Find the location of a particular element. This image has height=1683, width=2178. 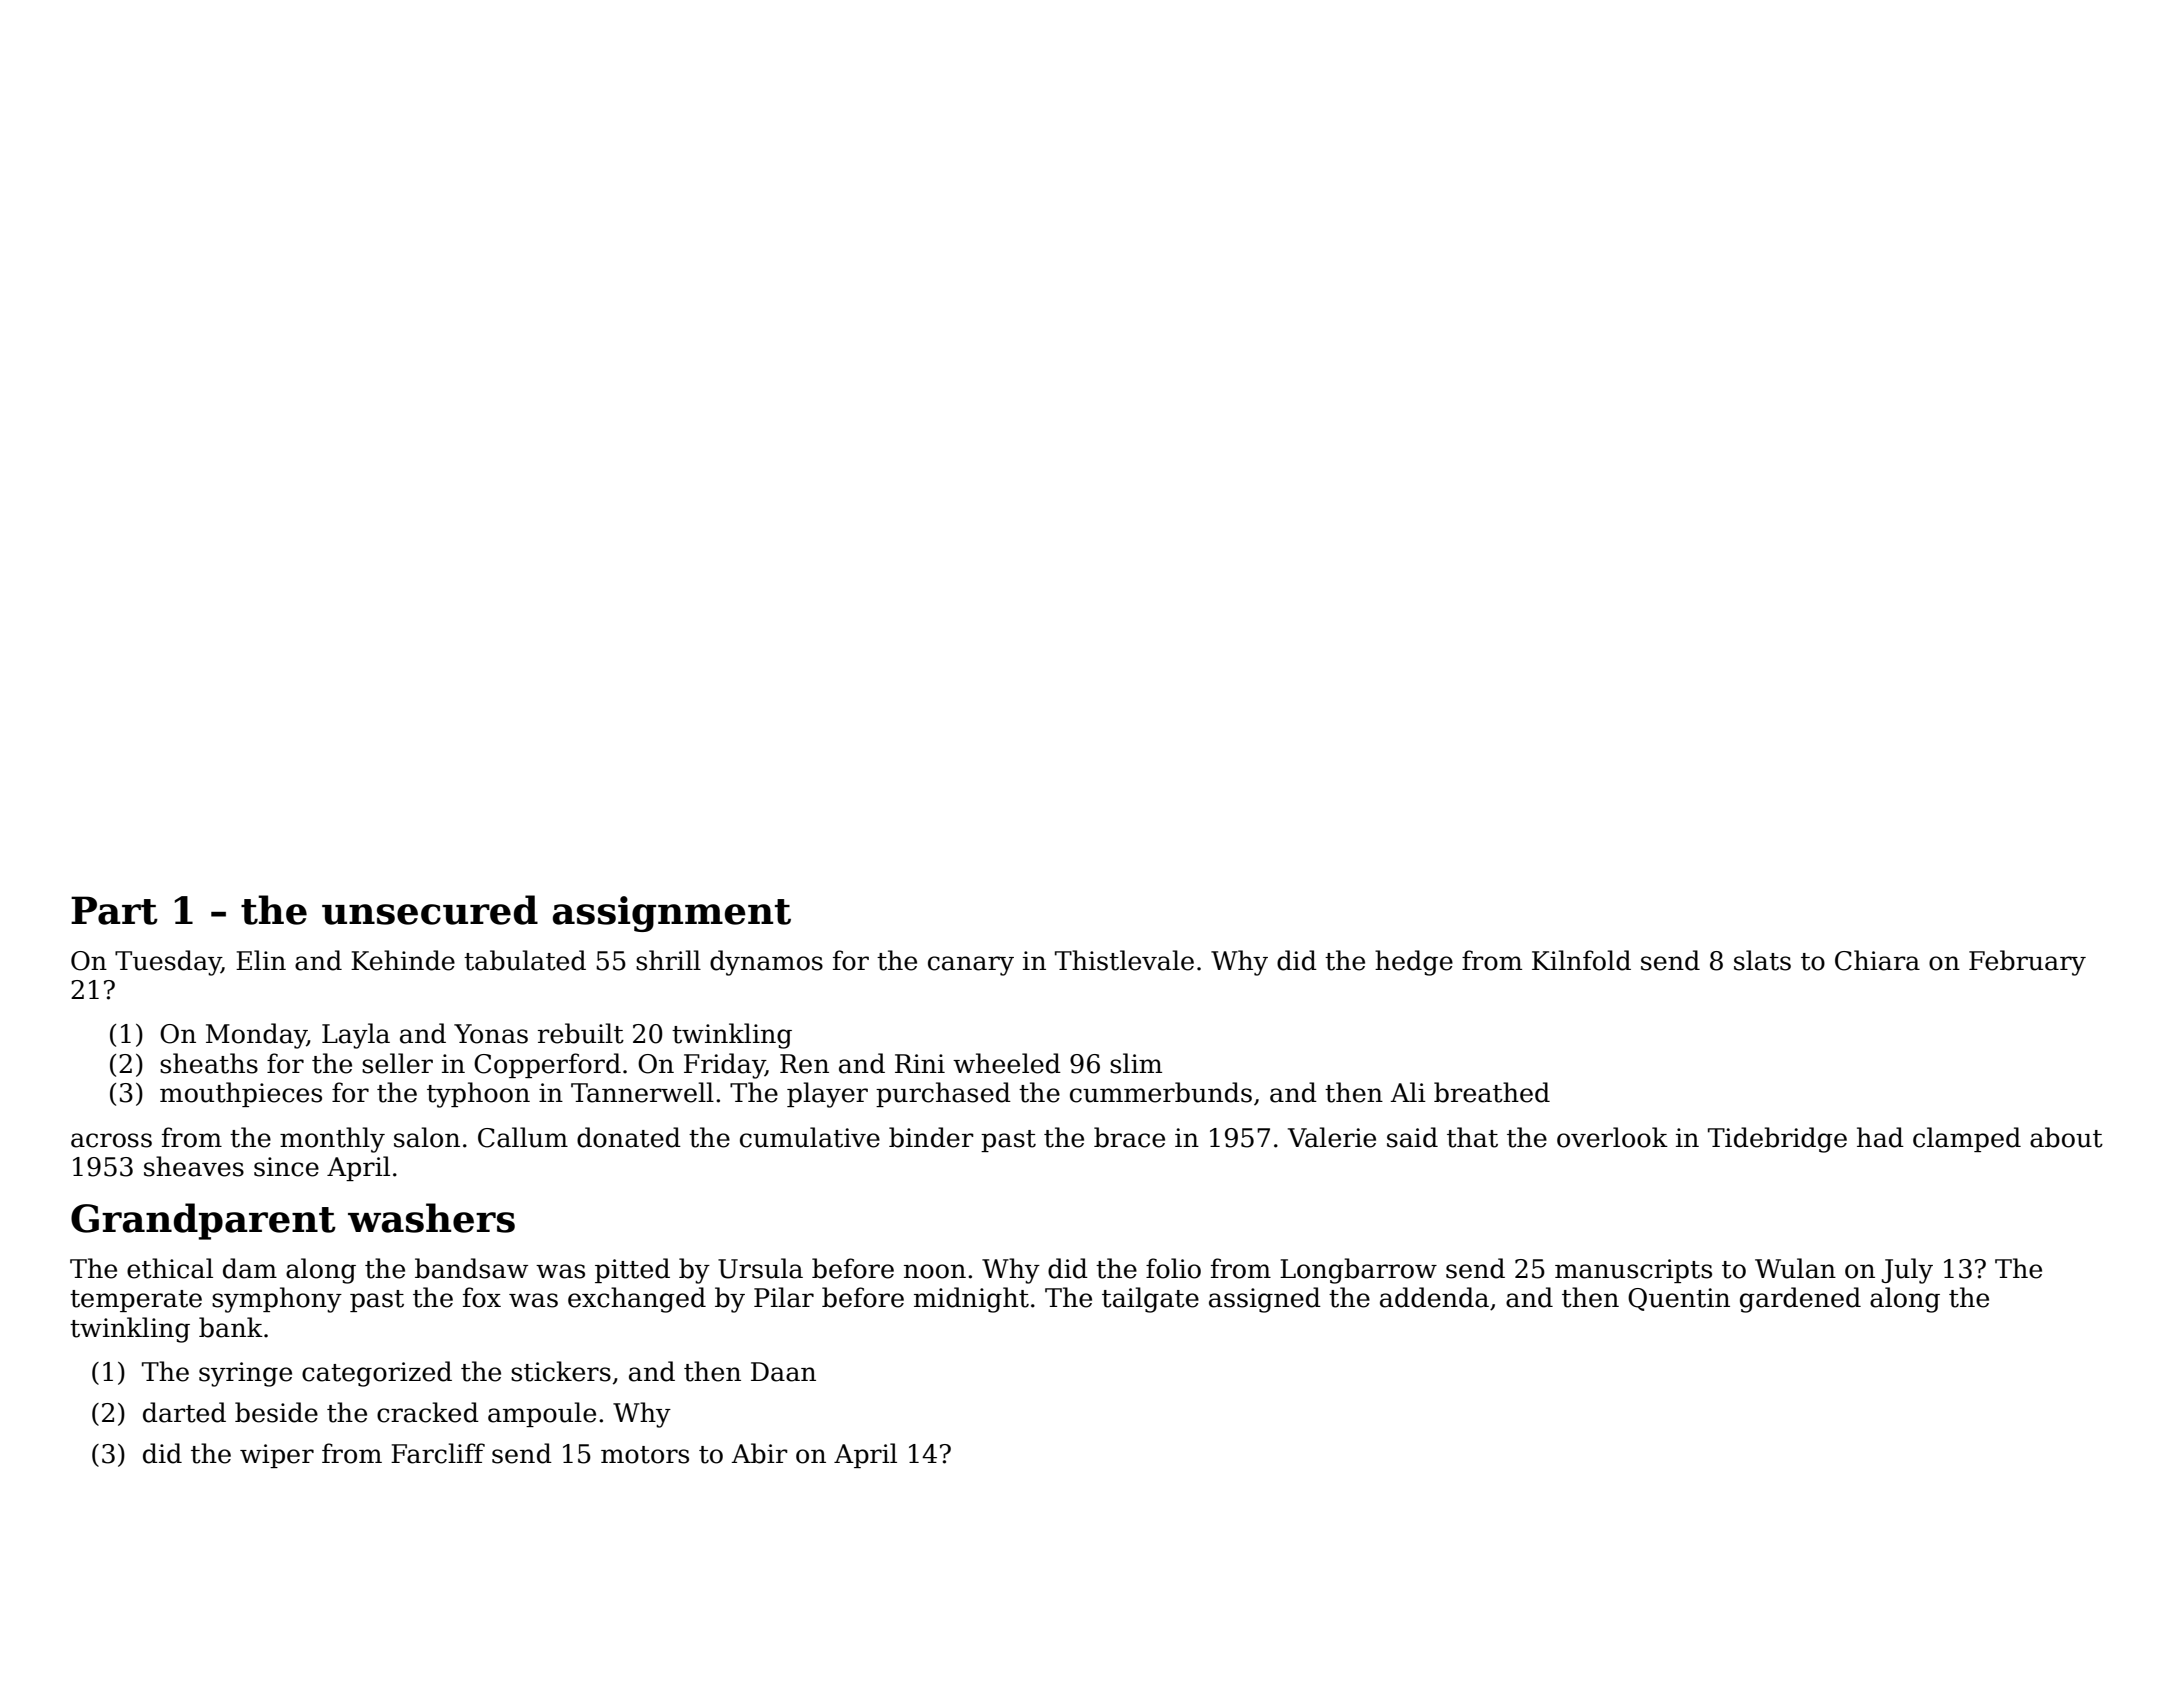

Grandparent is located at coordinates (203, 1221).
